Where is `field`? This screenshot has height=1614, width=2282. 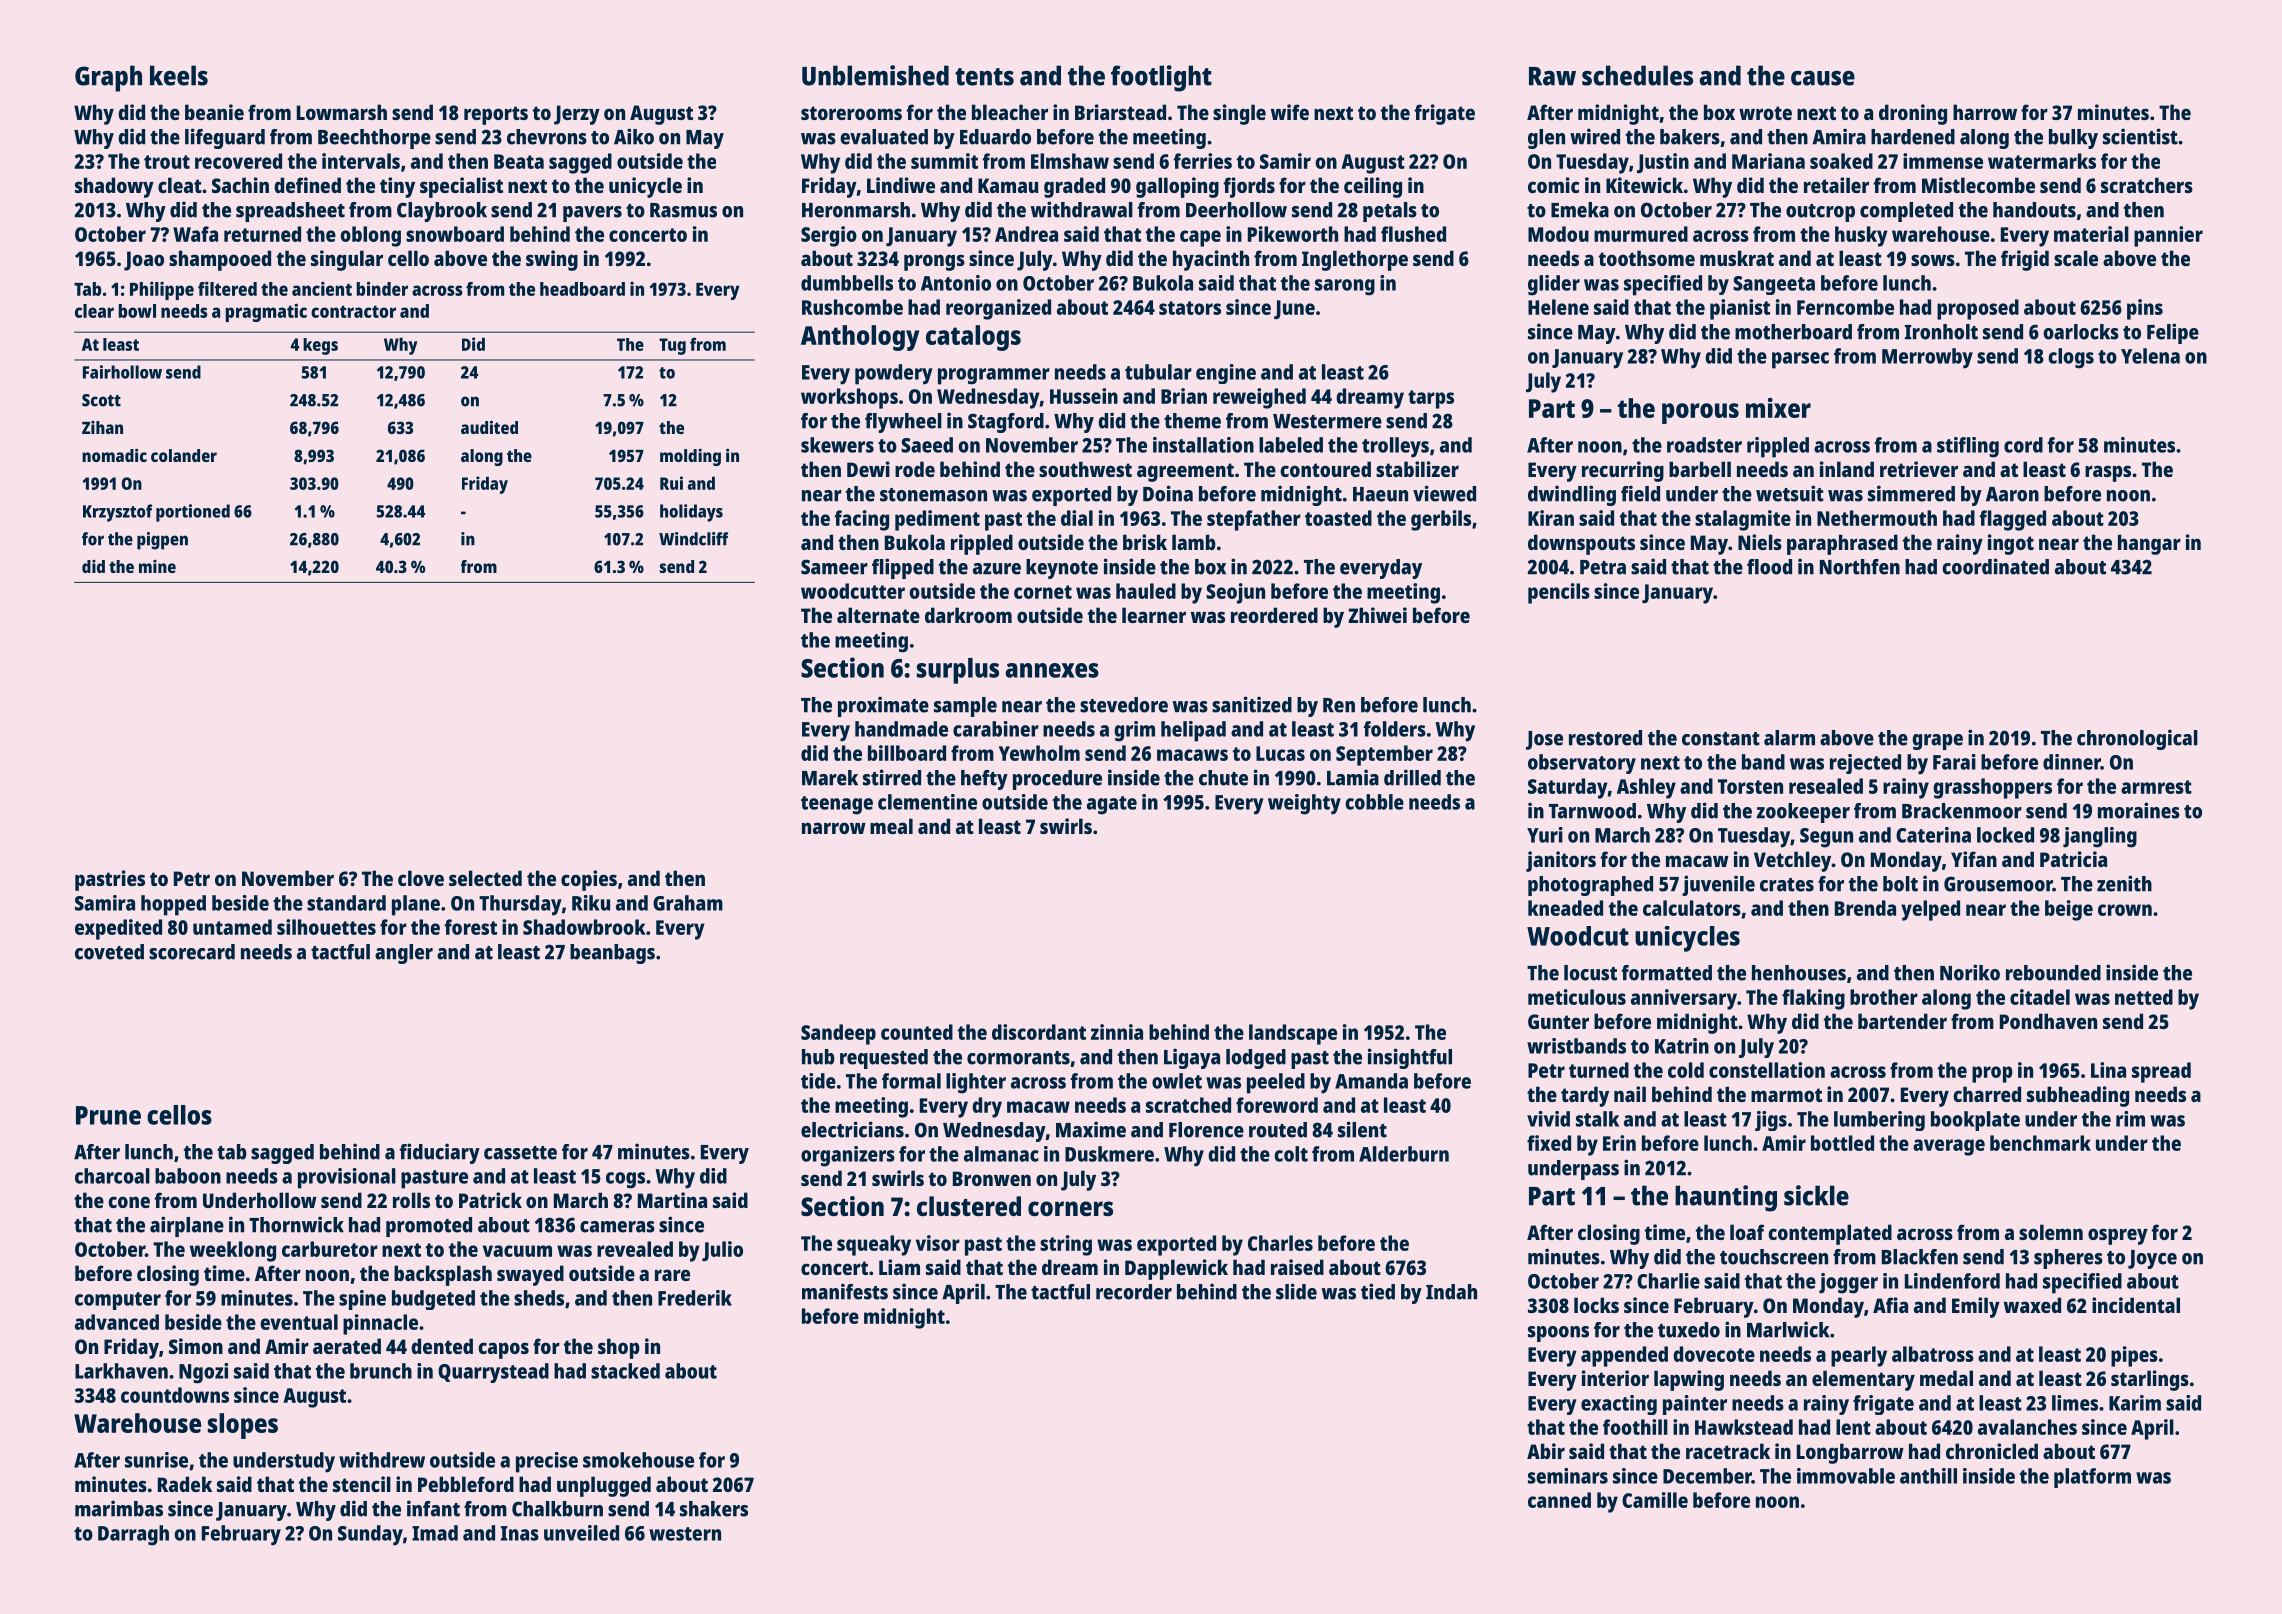 field is located at coordinates (1640, 493).
